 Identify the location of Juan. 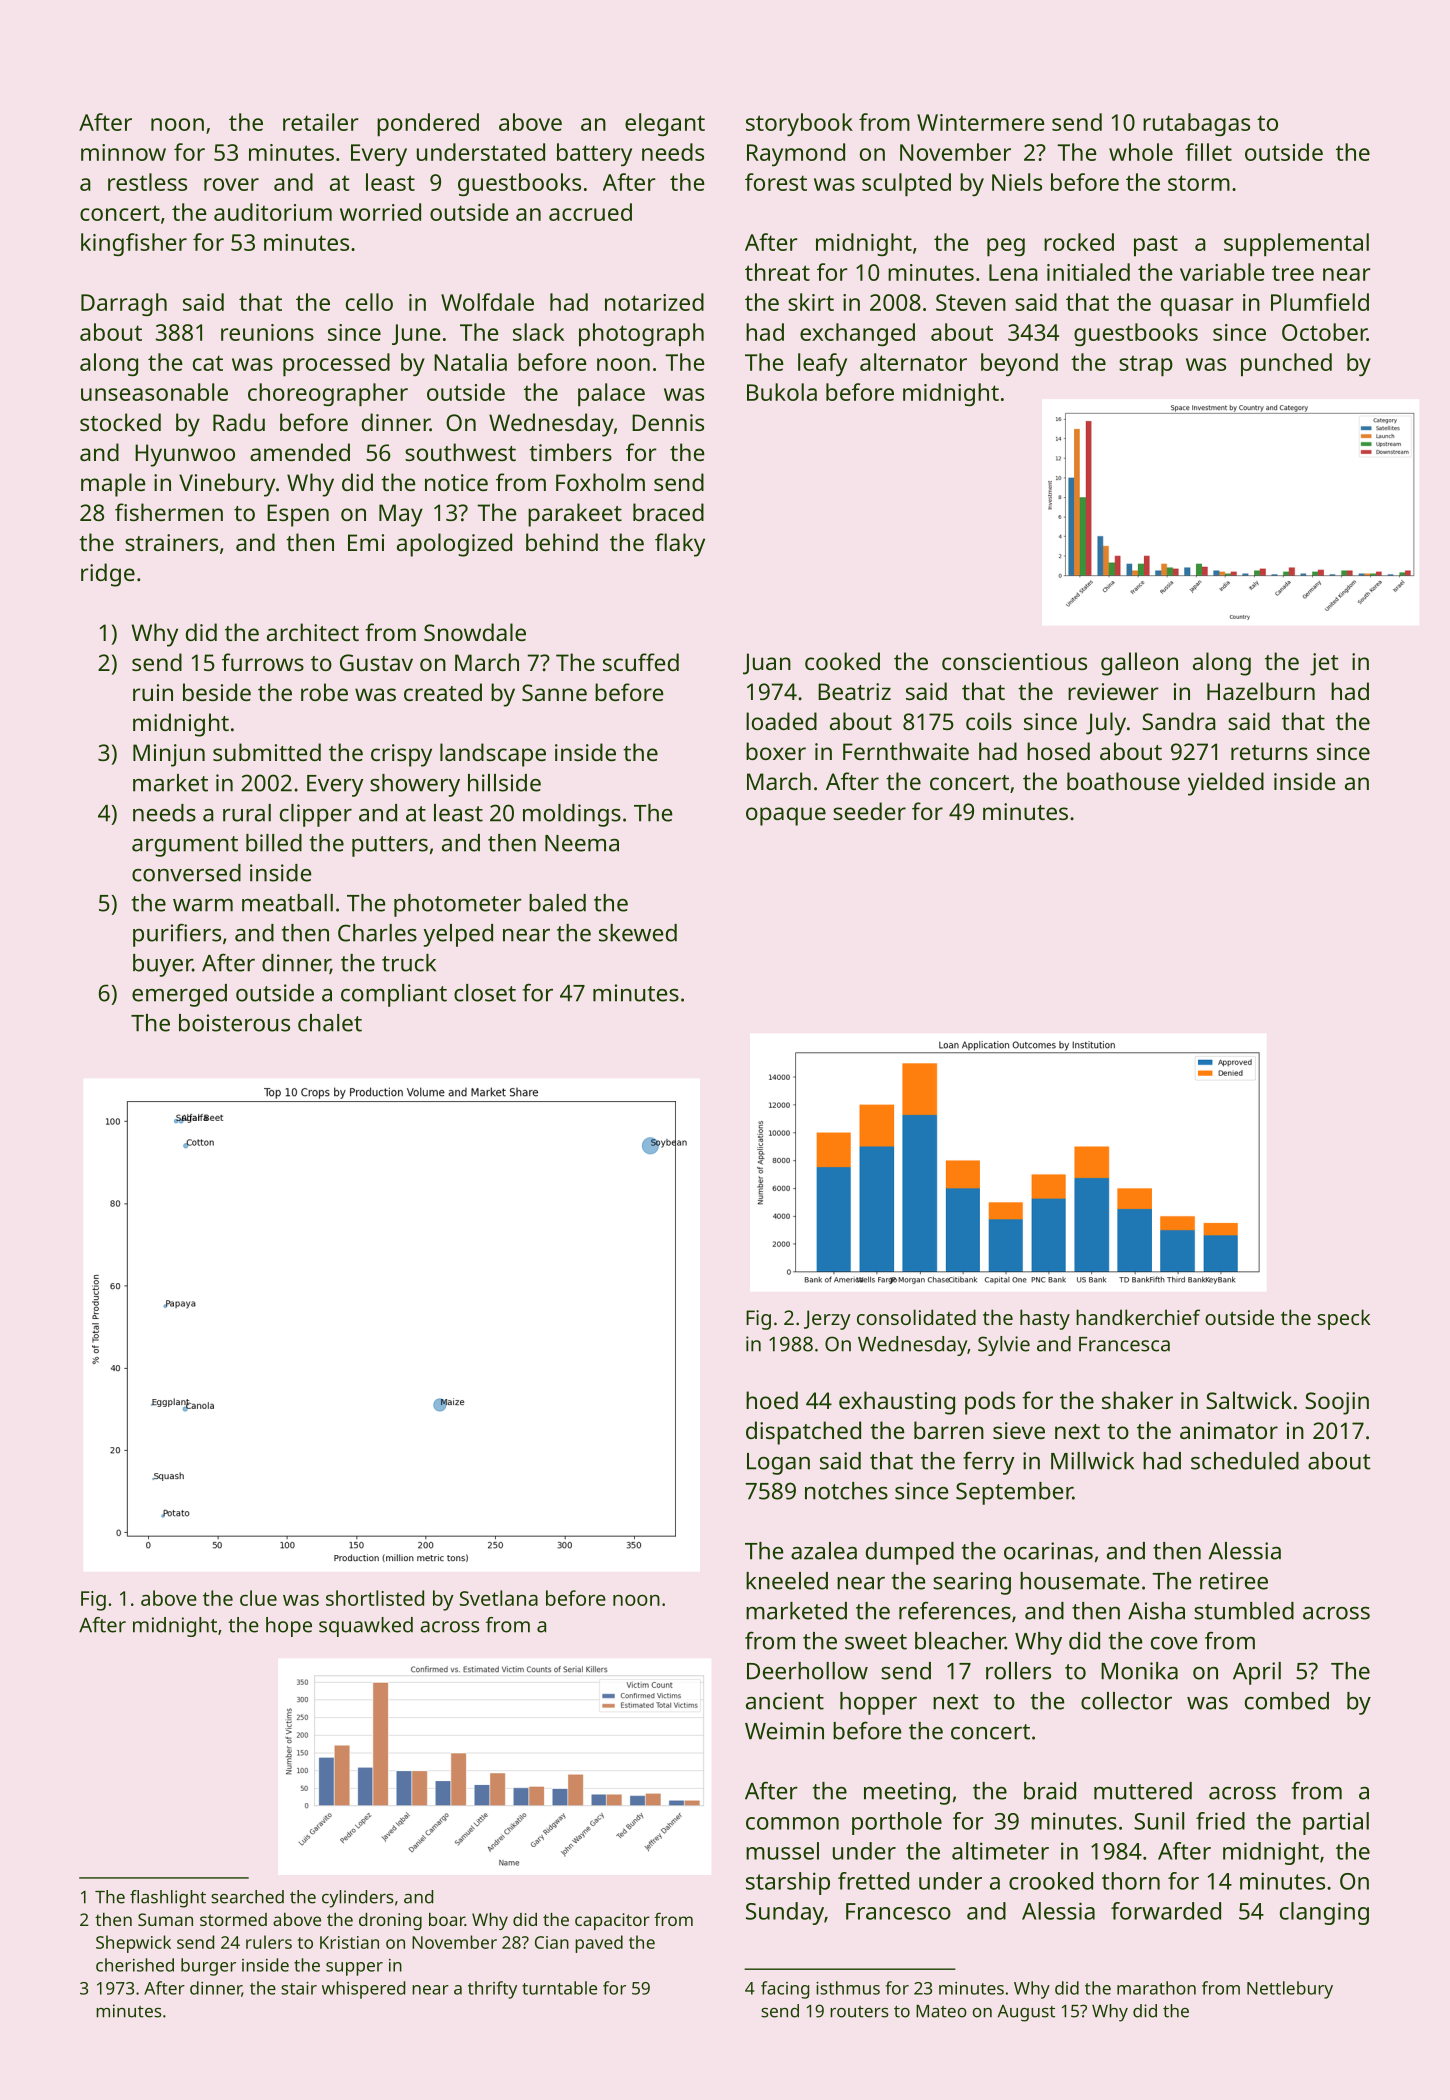
(767, 664).
